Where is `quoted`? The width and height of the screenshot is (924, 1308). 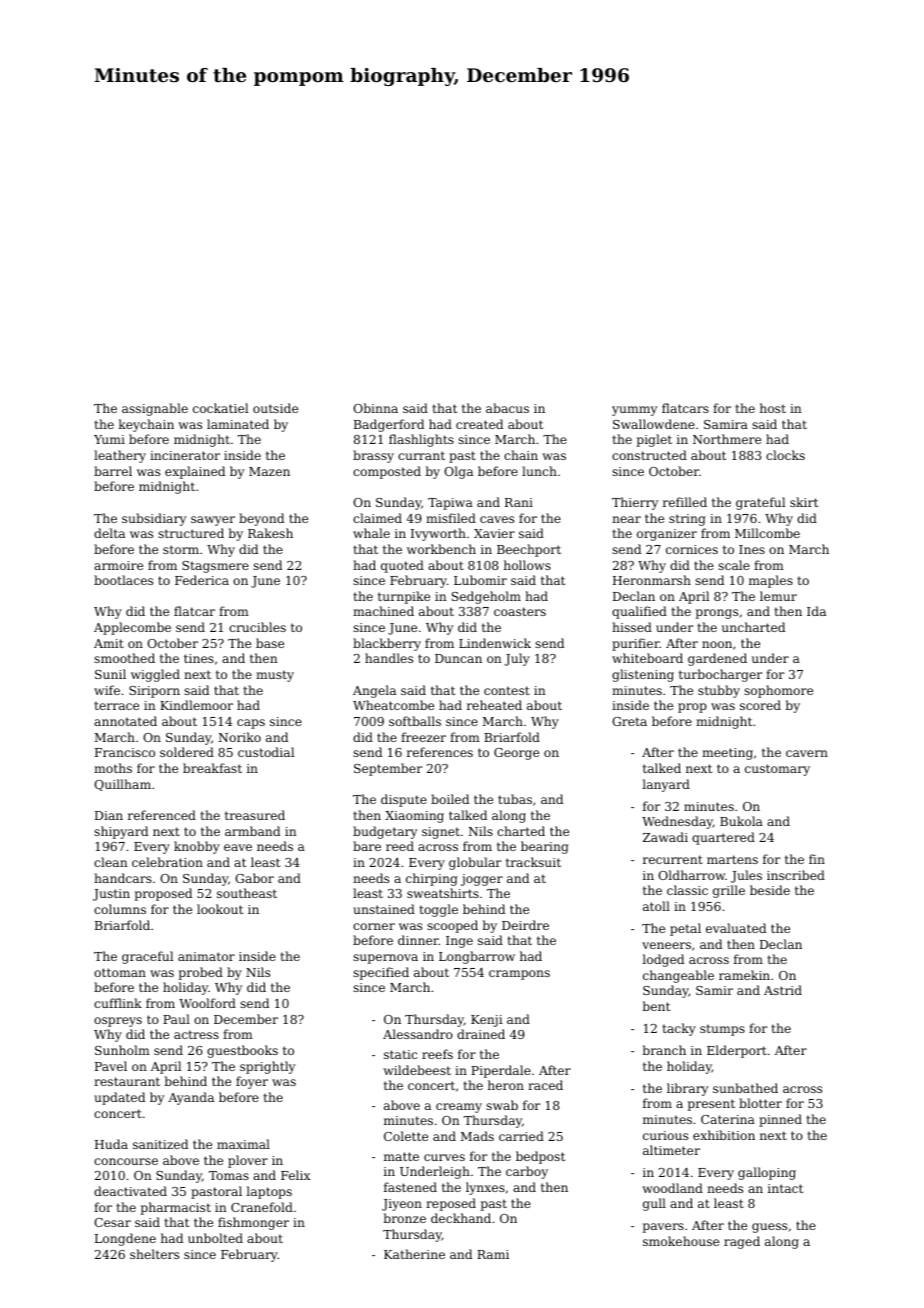 quoted is located at coordinates (402, 566).
